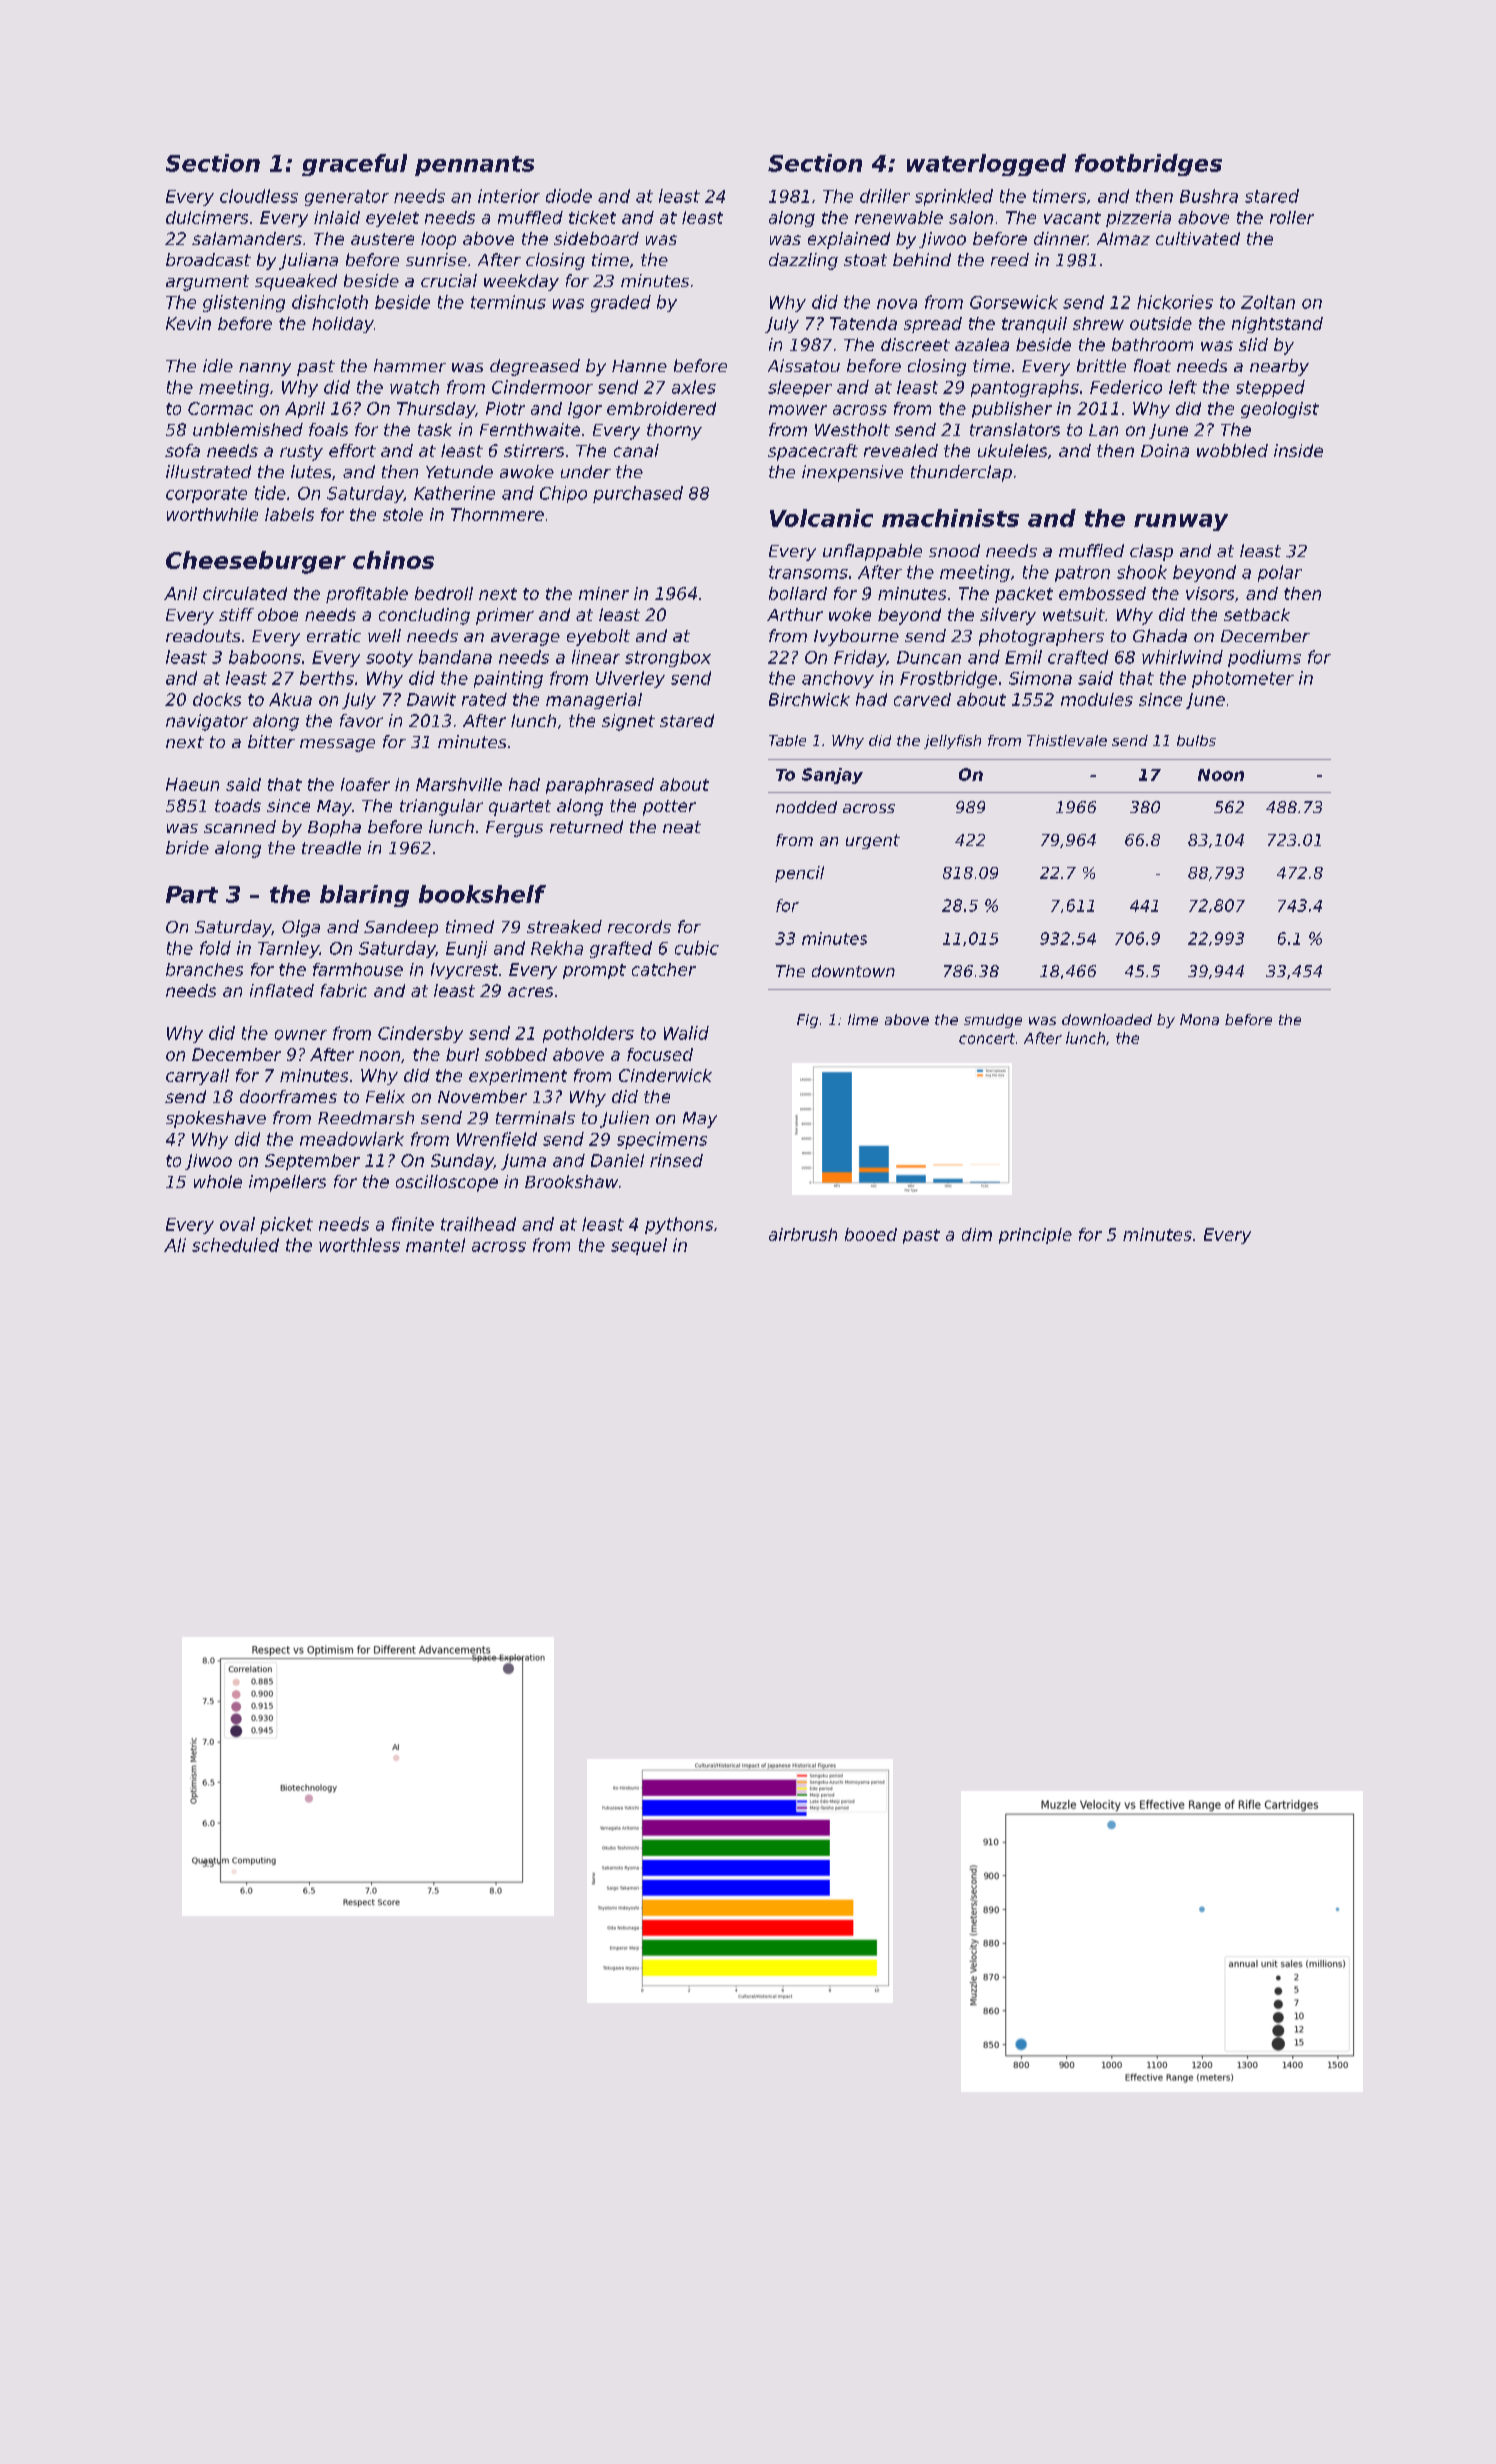 This document has width=1496, height=2464. I want to click on dim, so click(977, 1234).
